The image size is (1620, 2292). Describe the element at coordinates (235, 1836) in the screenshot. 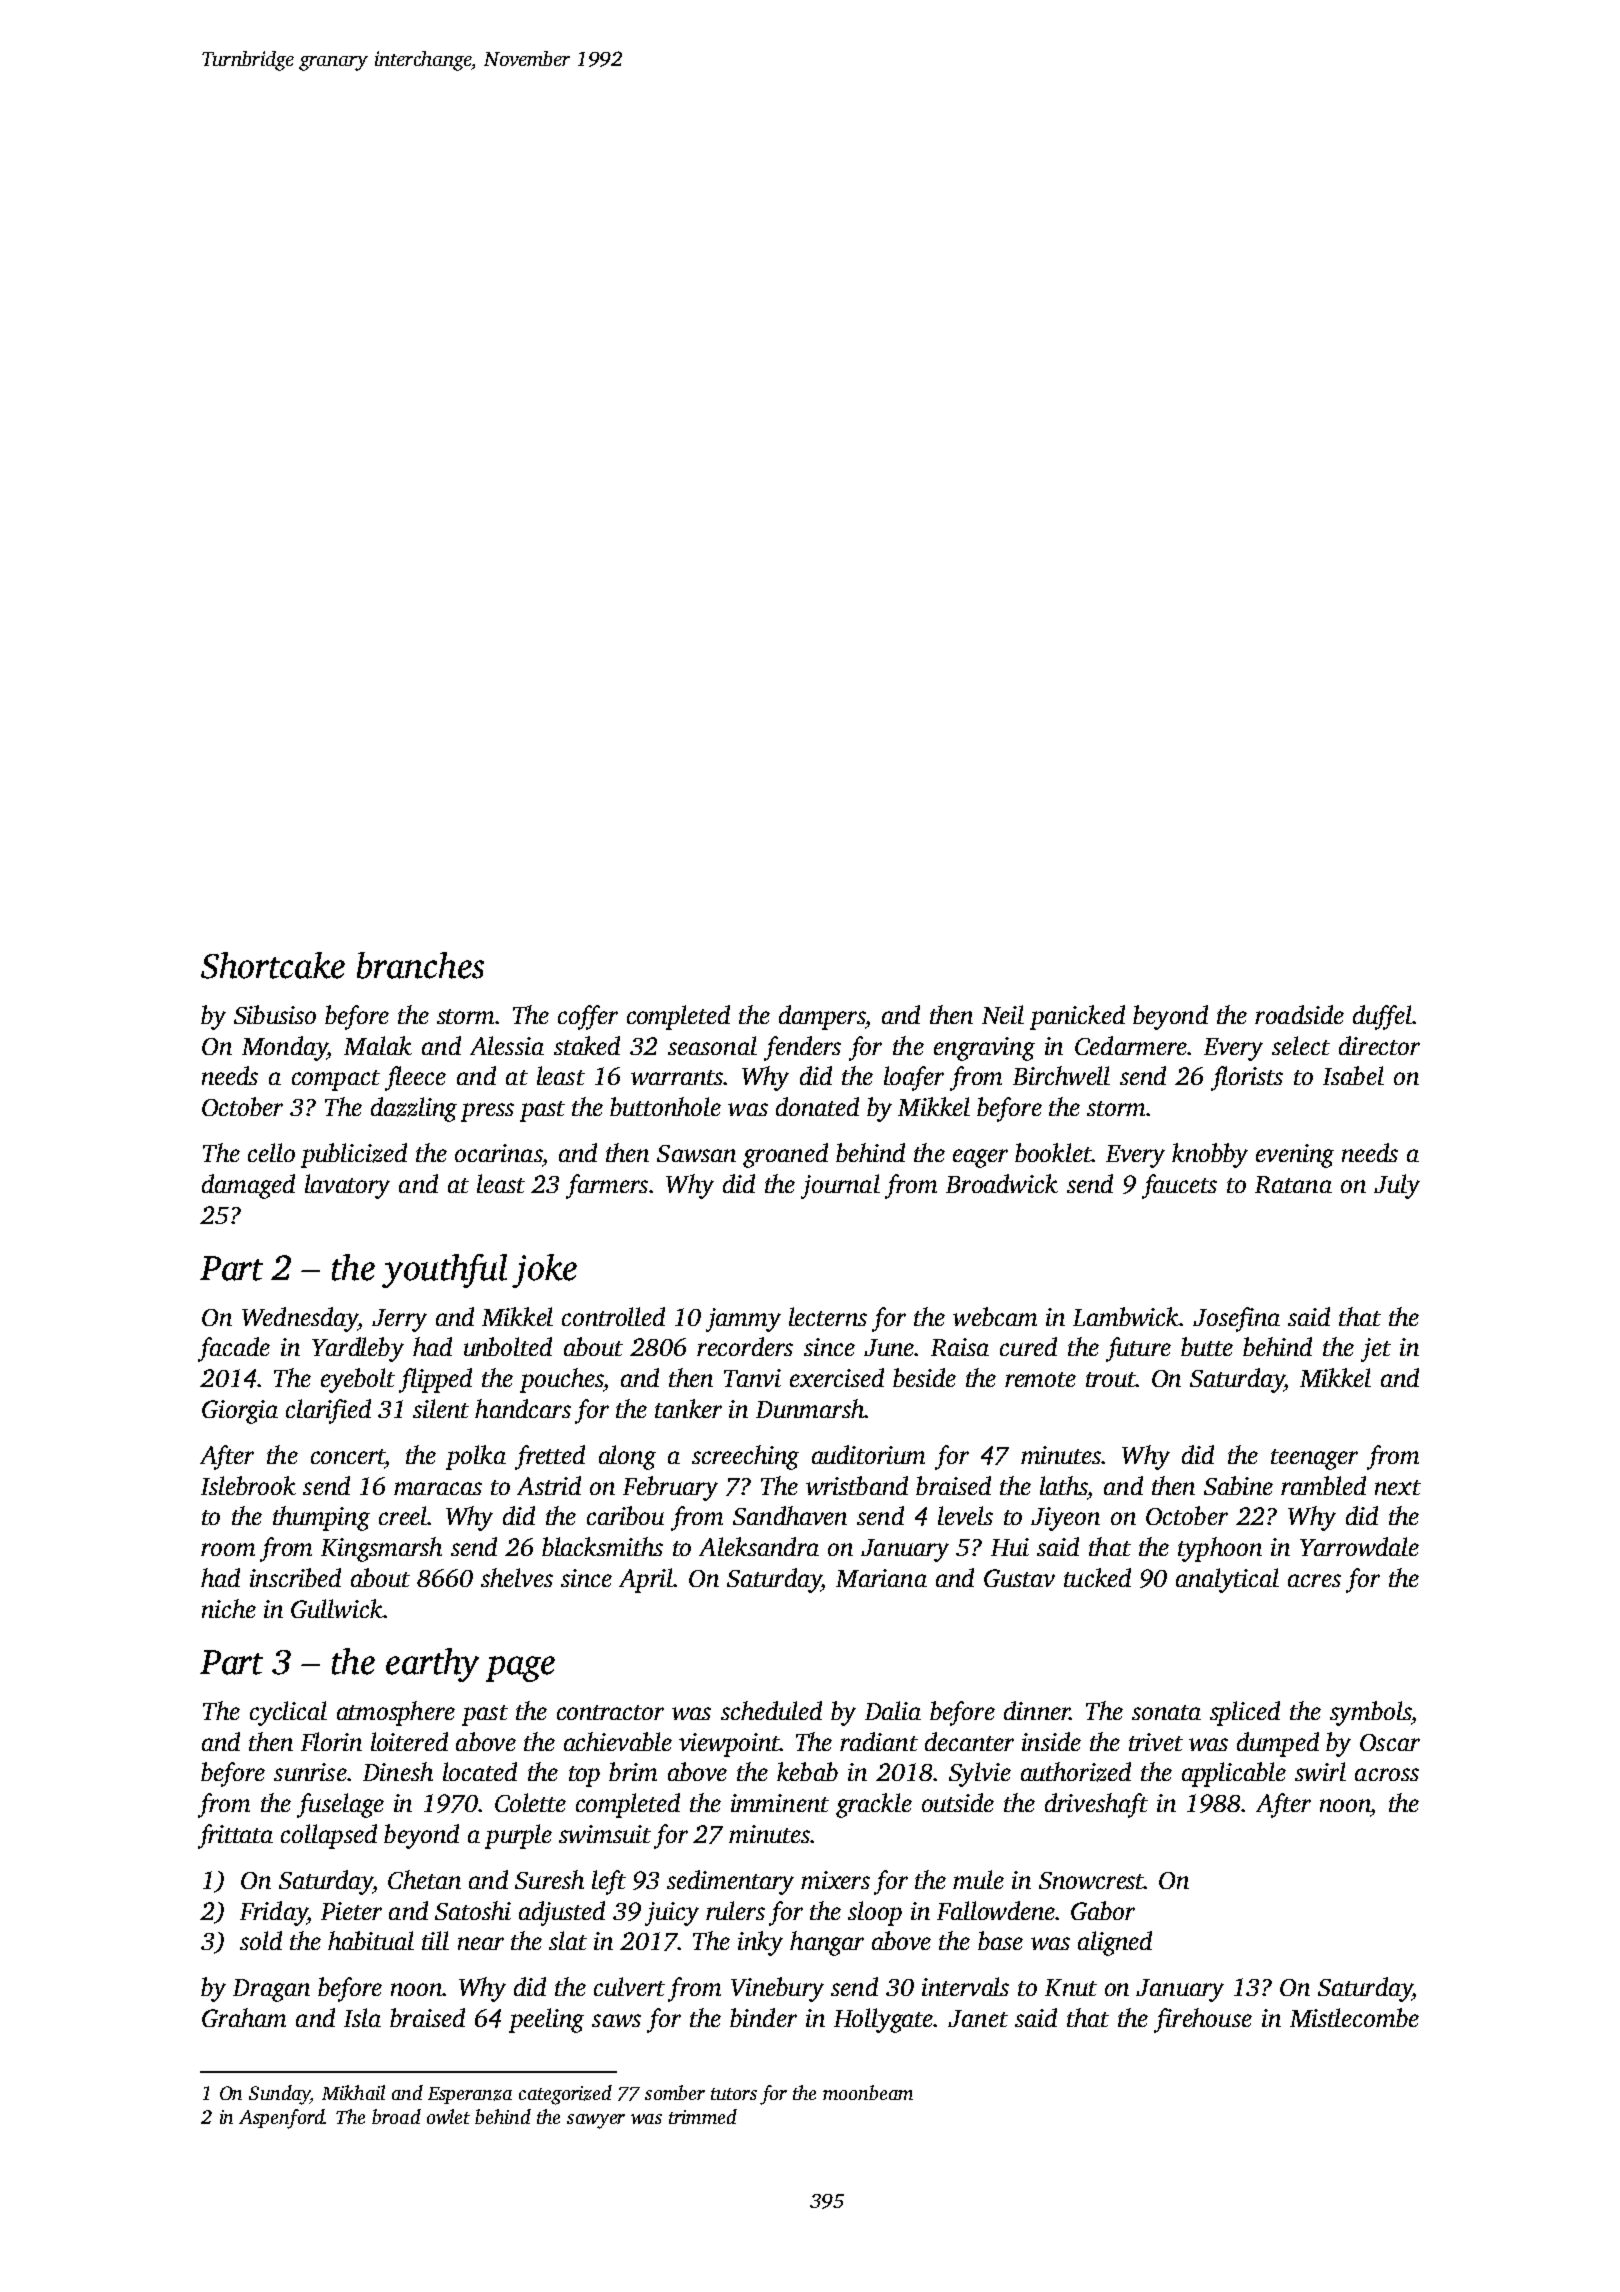

I see `frittata` at that location.
